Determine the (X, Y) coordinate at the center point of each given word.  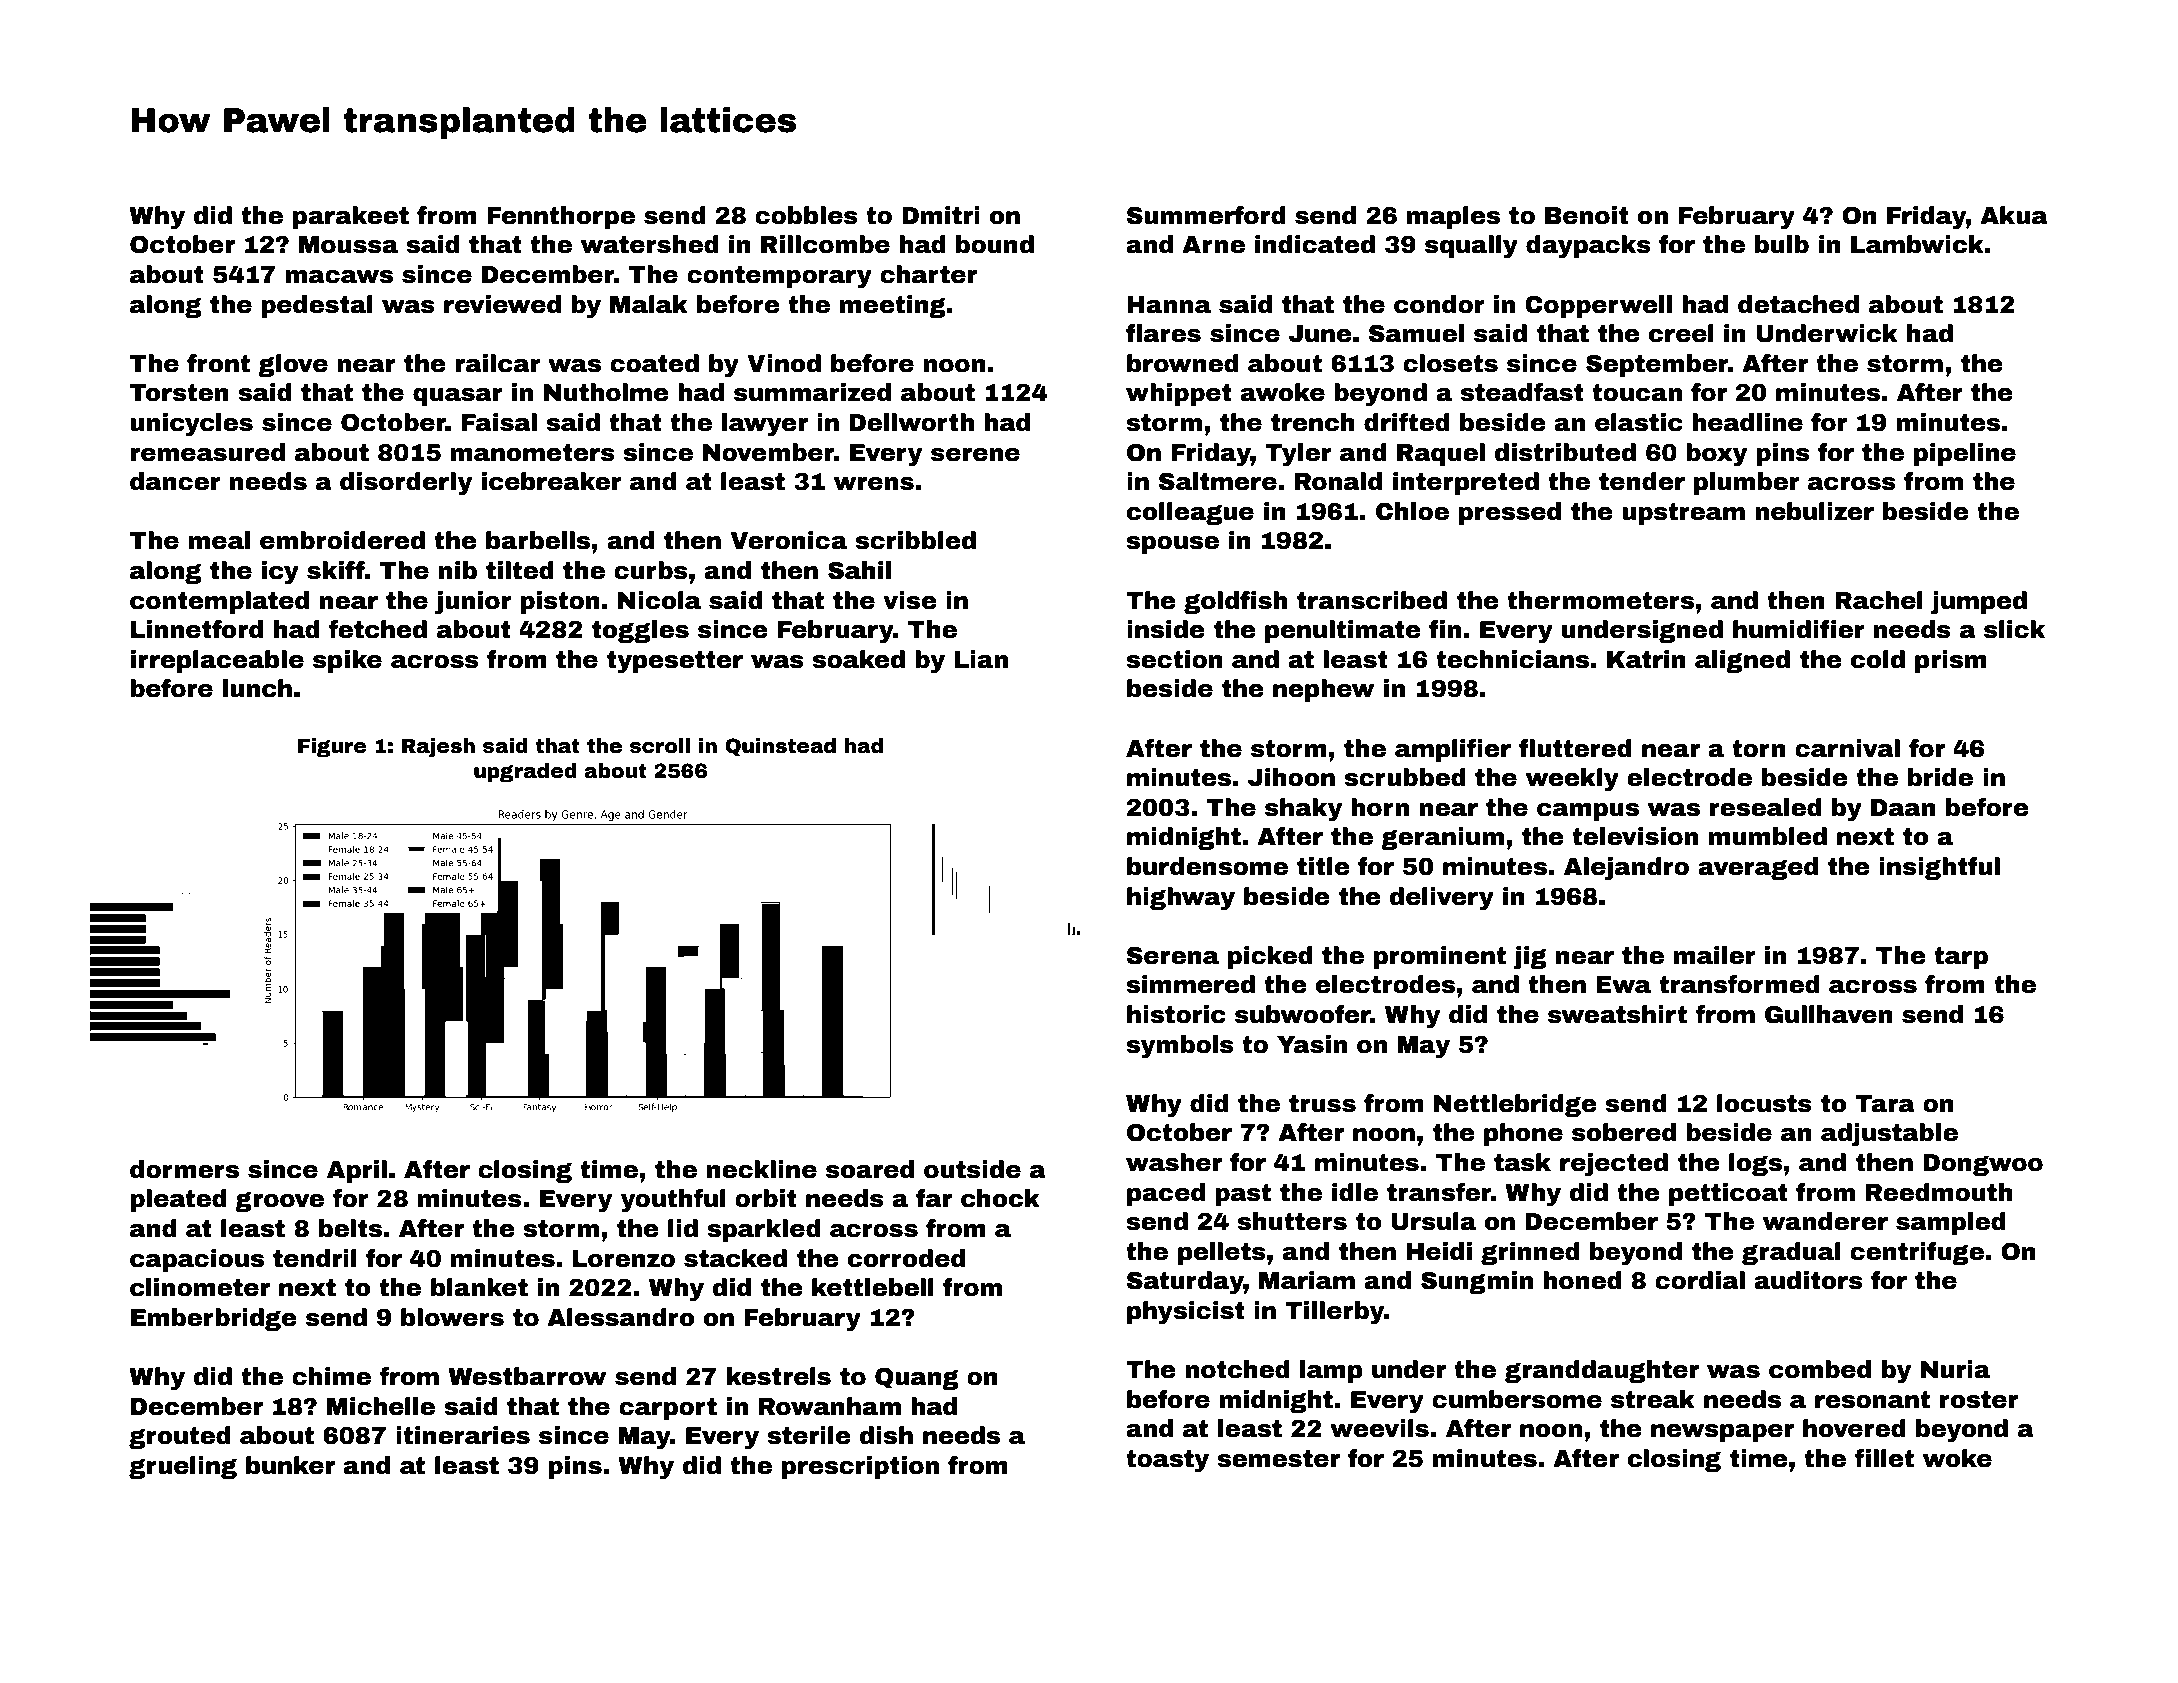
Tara (1885, 1104)
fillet (1884, 1458)
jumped (1979, 603)
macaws (339, 277)
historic (1176, 1014)
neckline (762, 1169)
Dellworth (911, 422)
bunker (290, 1465)
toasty (1167, 1461)
